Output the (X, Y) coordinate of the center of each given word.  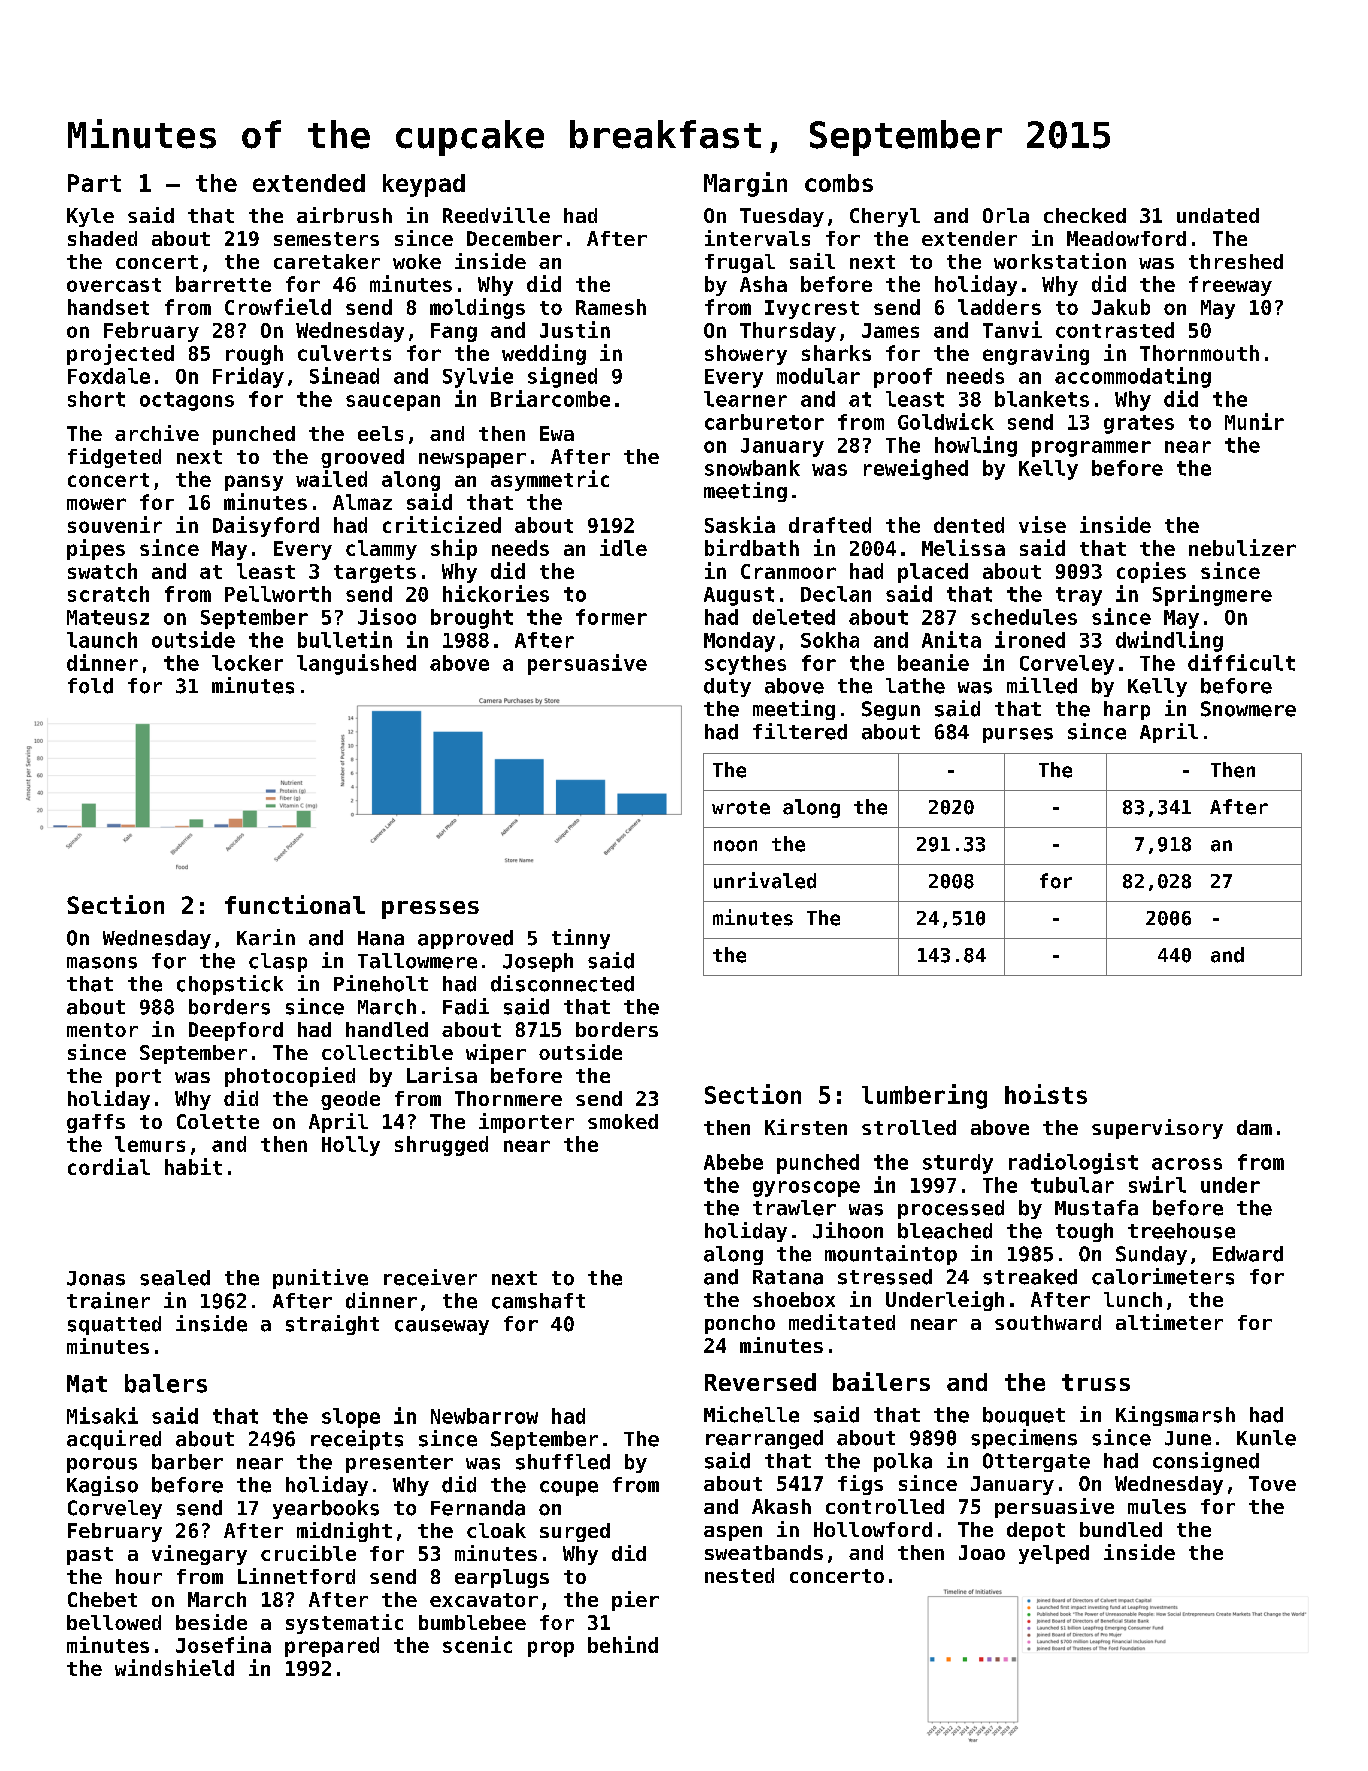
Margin (745, 184)
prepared (332, 1647)
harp (1127, 710)
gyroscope (806, 1189)
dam (1254, 1127)
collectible (387, 1052)
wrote (741, 808)
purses (1018, 735)
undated (1218, 215)
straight (332, 1325)
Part (94, 183)
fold (90, 686)
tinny (581, 939)
